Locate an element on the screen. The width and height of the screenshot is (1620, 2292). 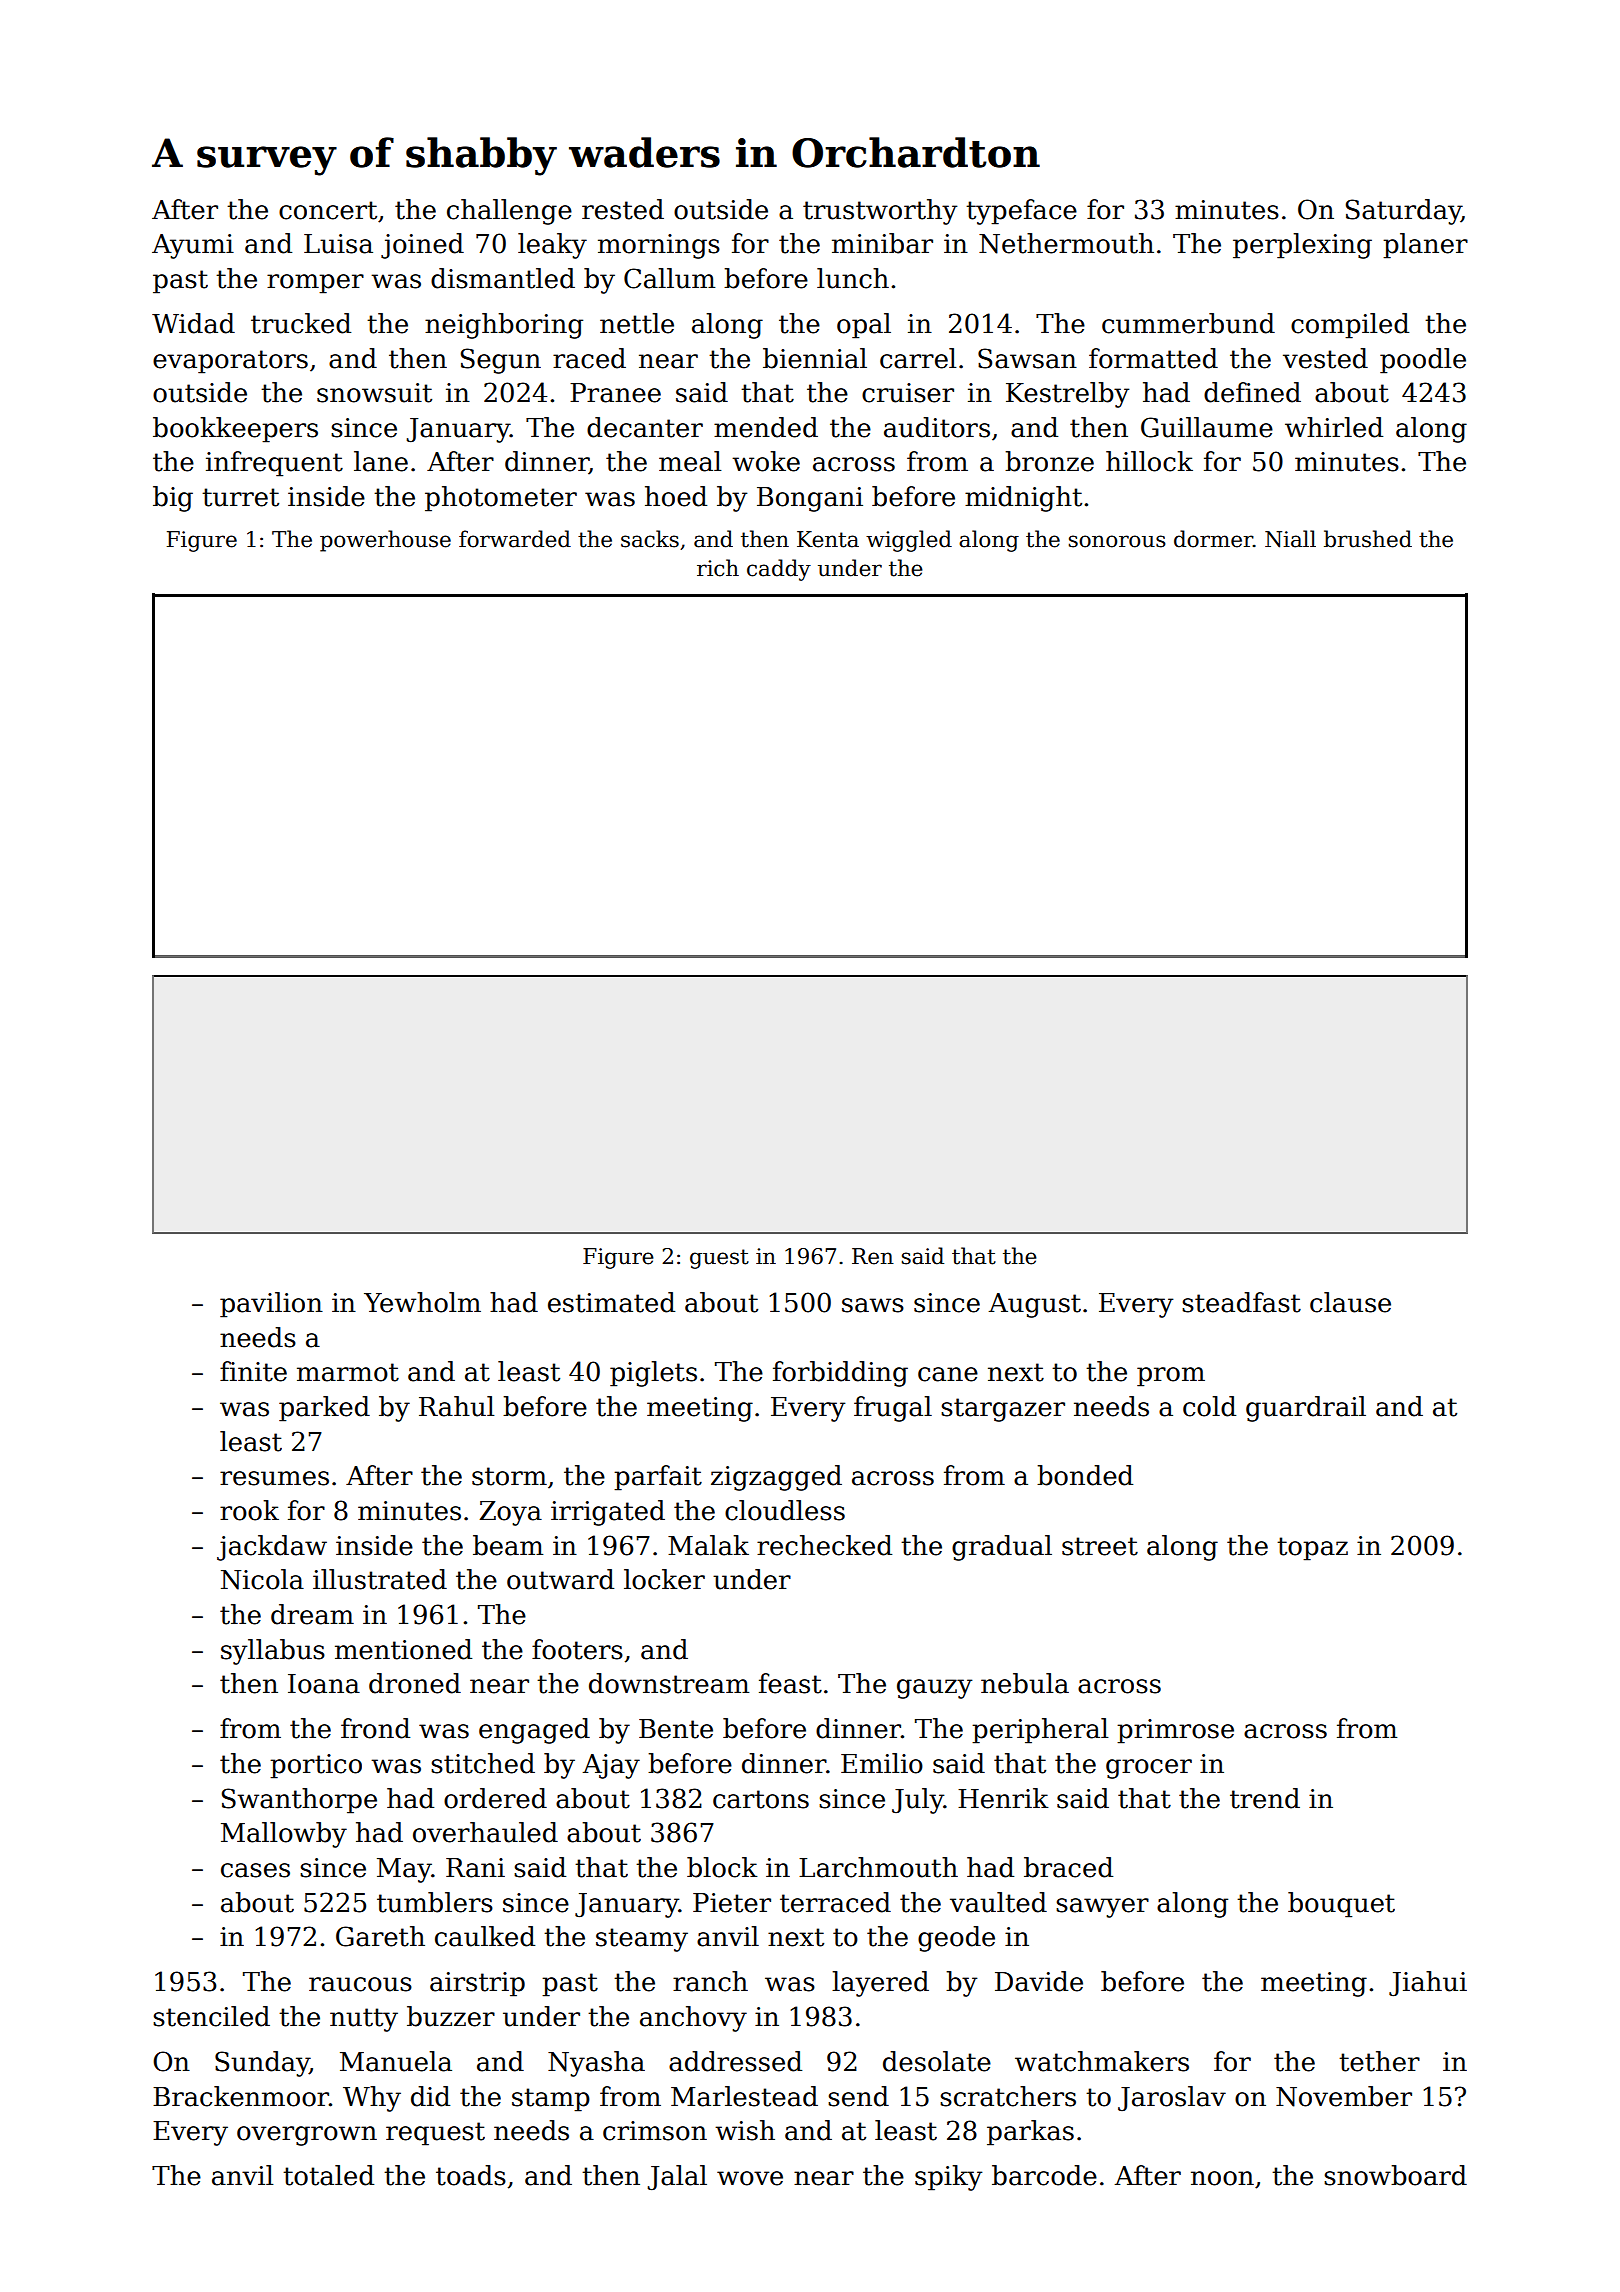
July is located at coordinates (918, 1801).
